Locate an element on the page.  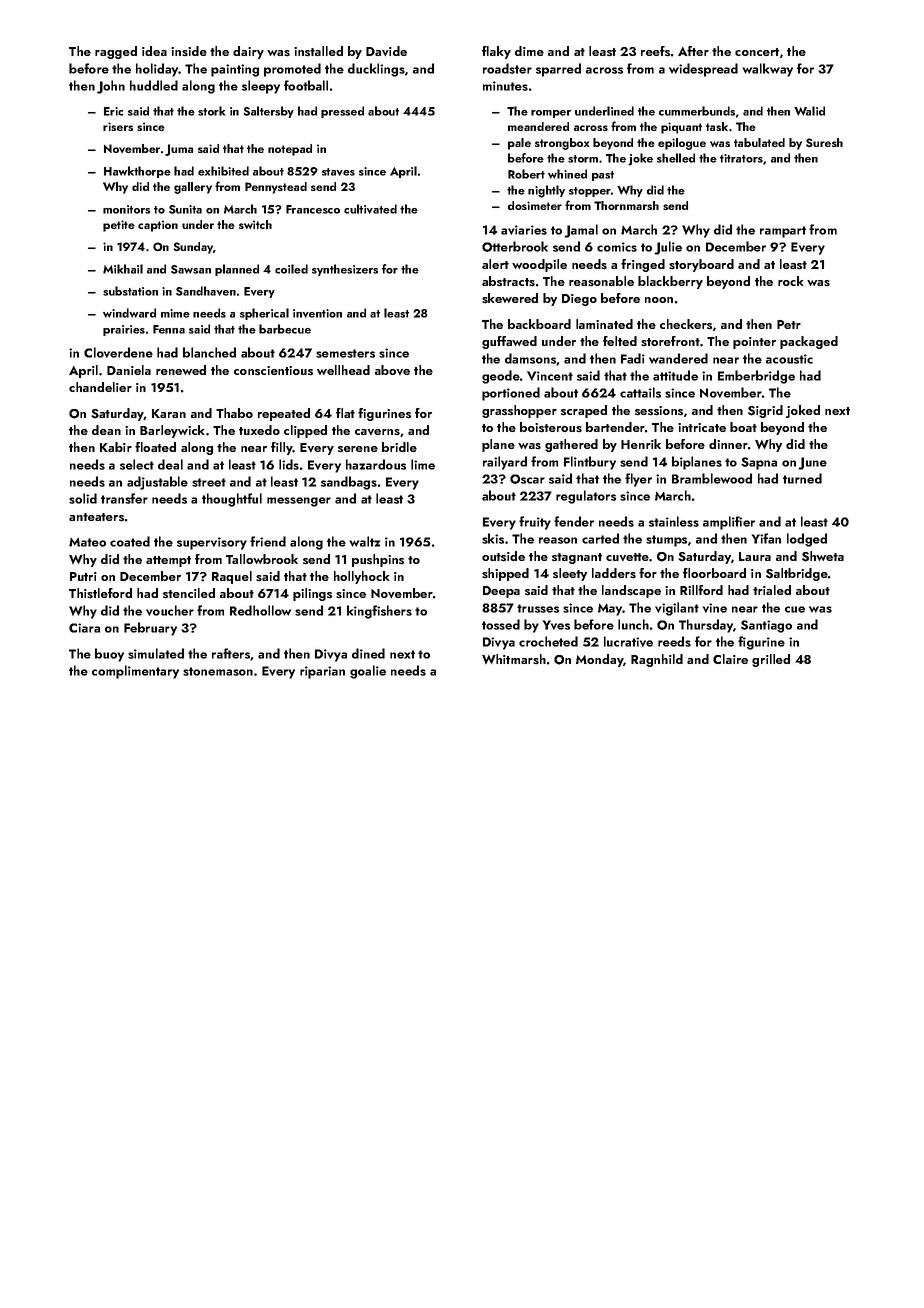
stonemason is located at coordinates (218, 671).
